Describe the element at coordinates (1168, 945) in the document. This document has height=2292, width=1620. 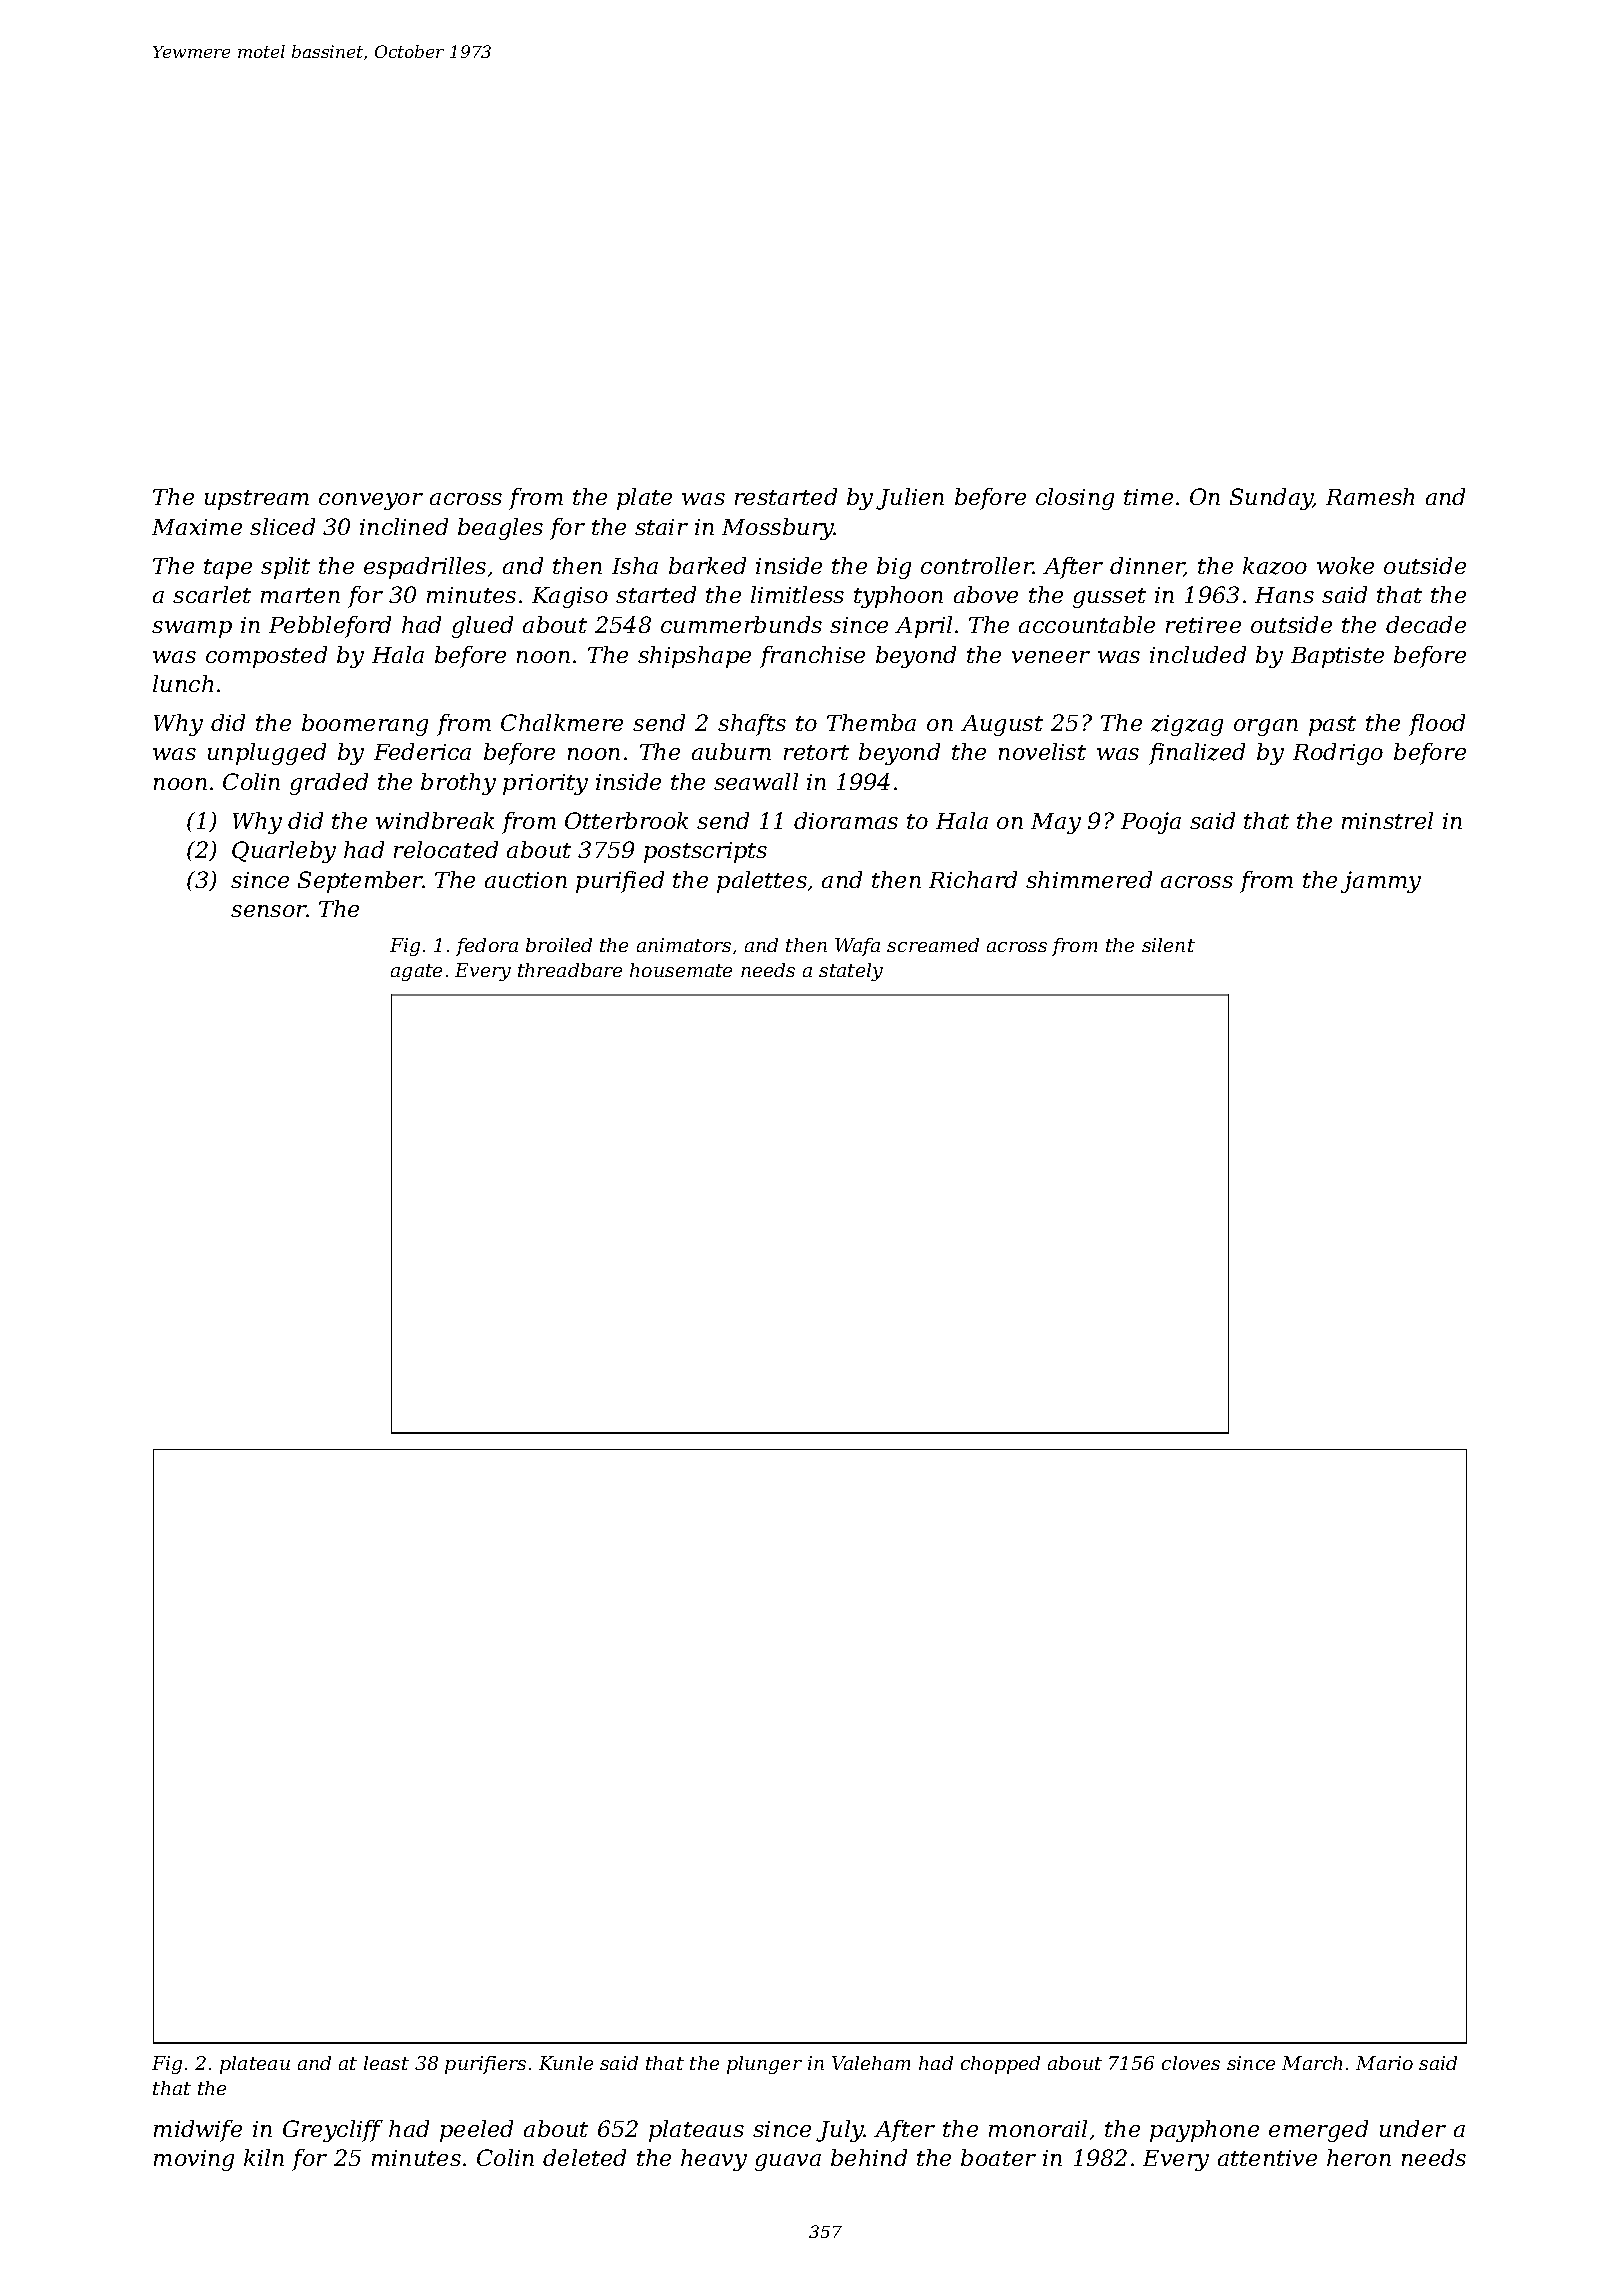
I see `silent` at that location.
